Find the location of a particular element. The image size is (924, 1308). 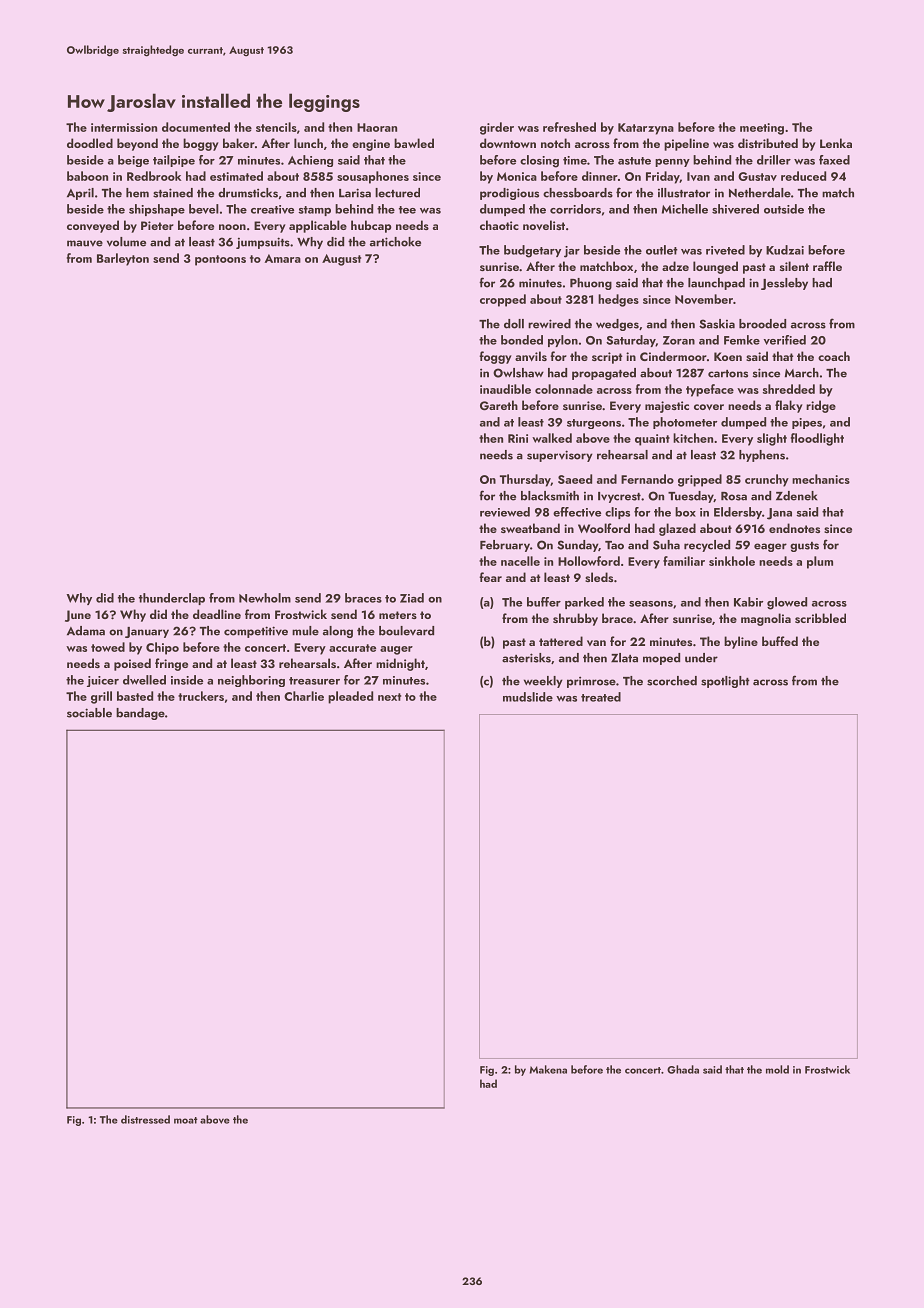

floodlight is located at coordinates (817, 439).
